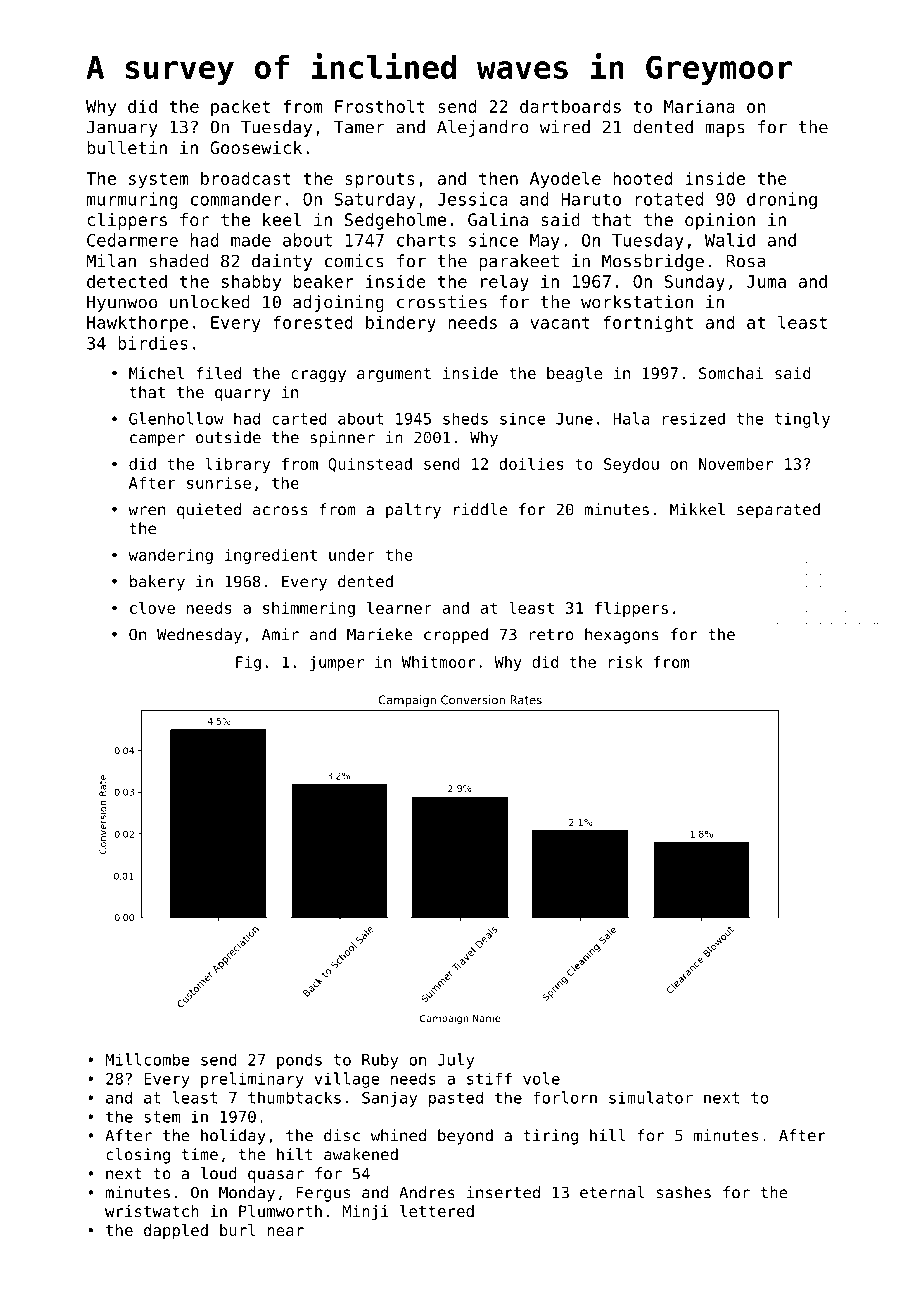  What do you see at coordinates (697, 509) in the document?
I see `Mikkel` at bounding box center [697, 509].
